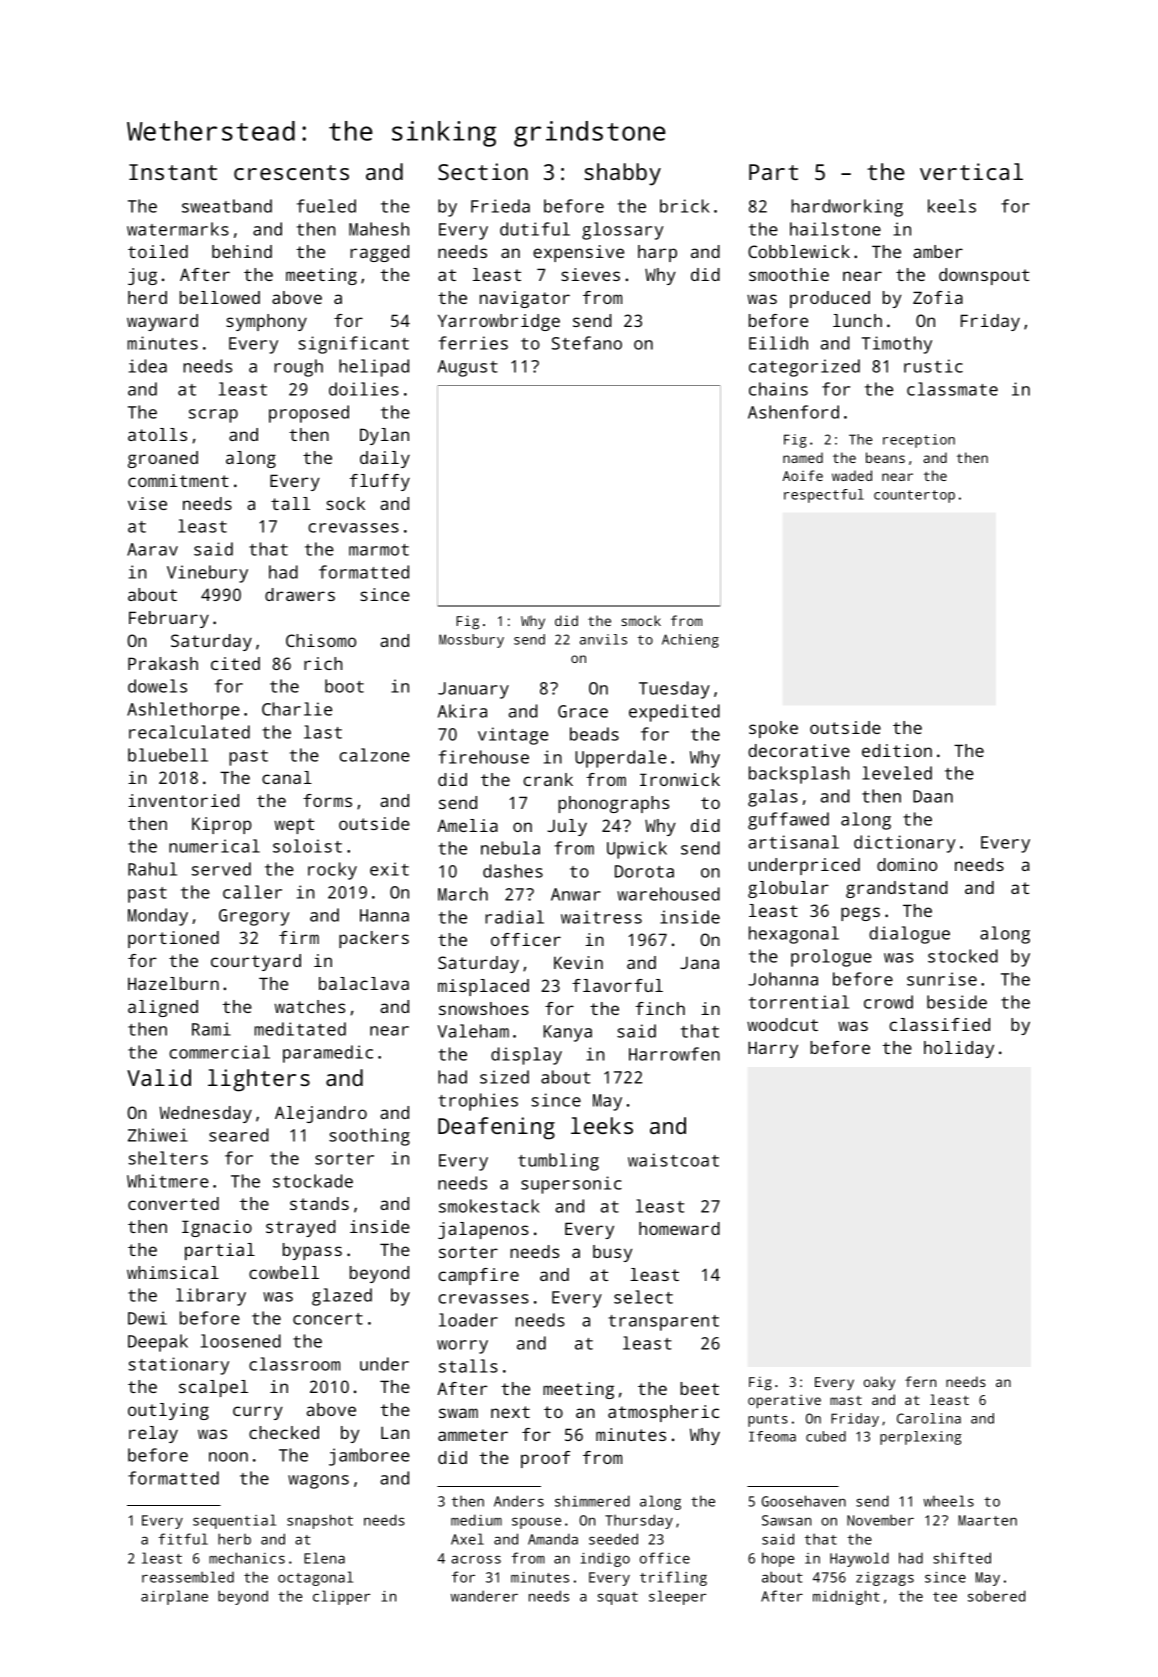 The width and height of the document is (1158, 1677). I want to click on Instant, so click(173, 172).
